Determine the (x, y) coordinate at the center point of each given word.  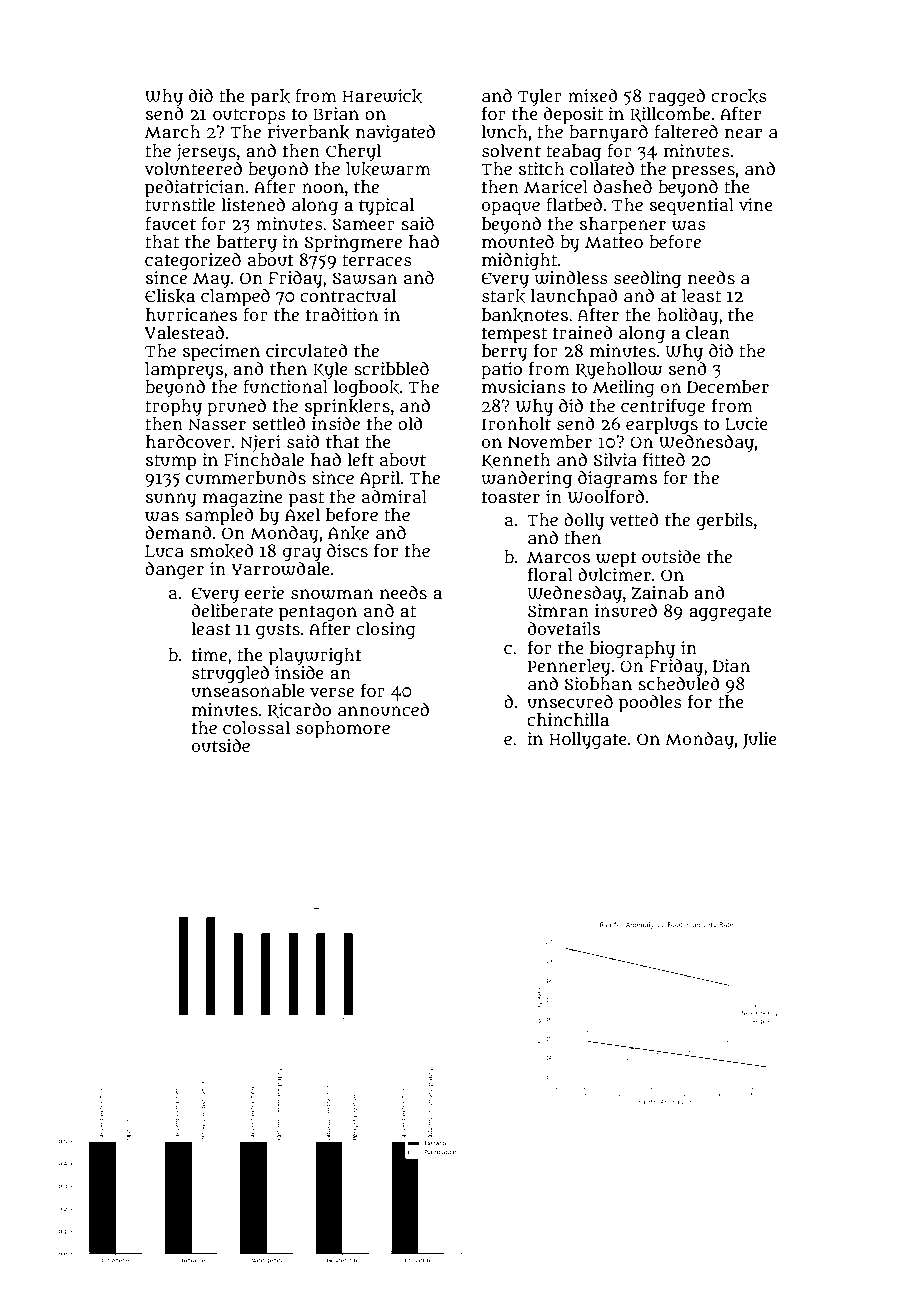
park (270, 98)
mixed (593, 95)
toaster (511, 497)
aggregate (730, 613)
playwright (315, 656)
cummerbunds (246, 478)
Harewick (382, 96)
